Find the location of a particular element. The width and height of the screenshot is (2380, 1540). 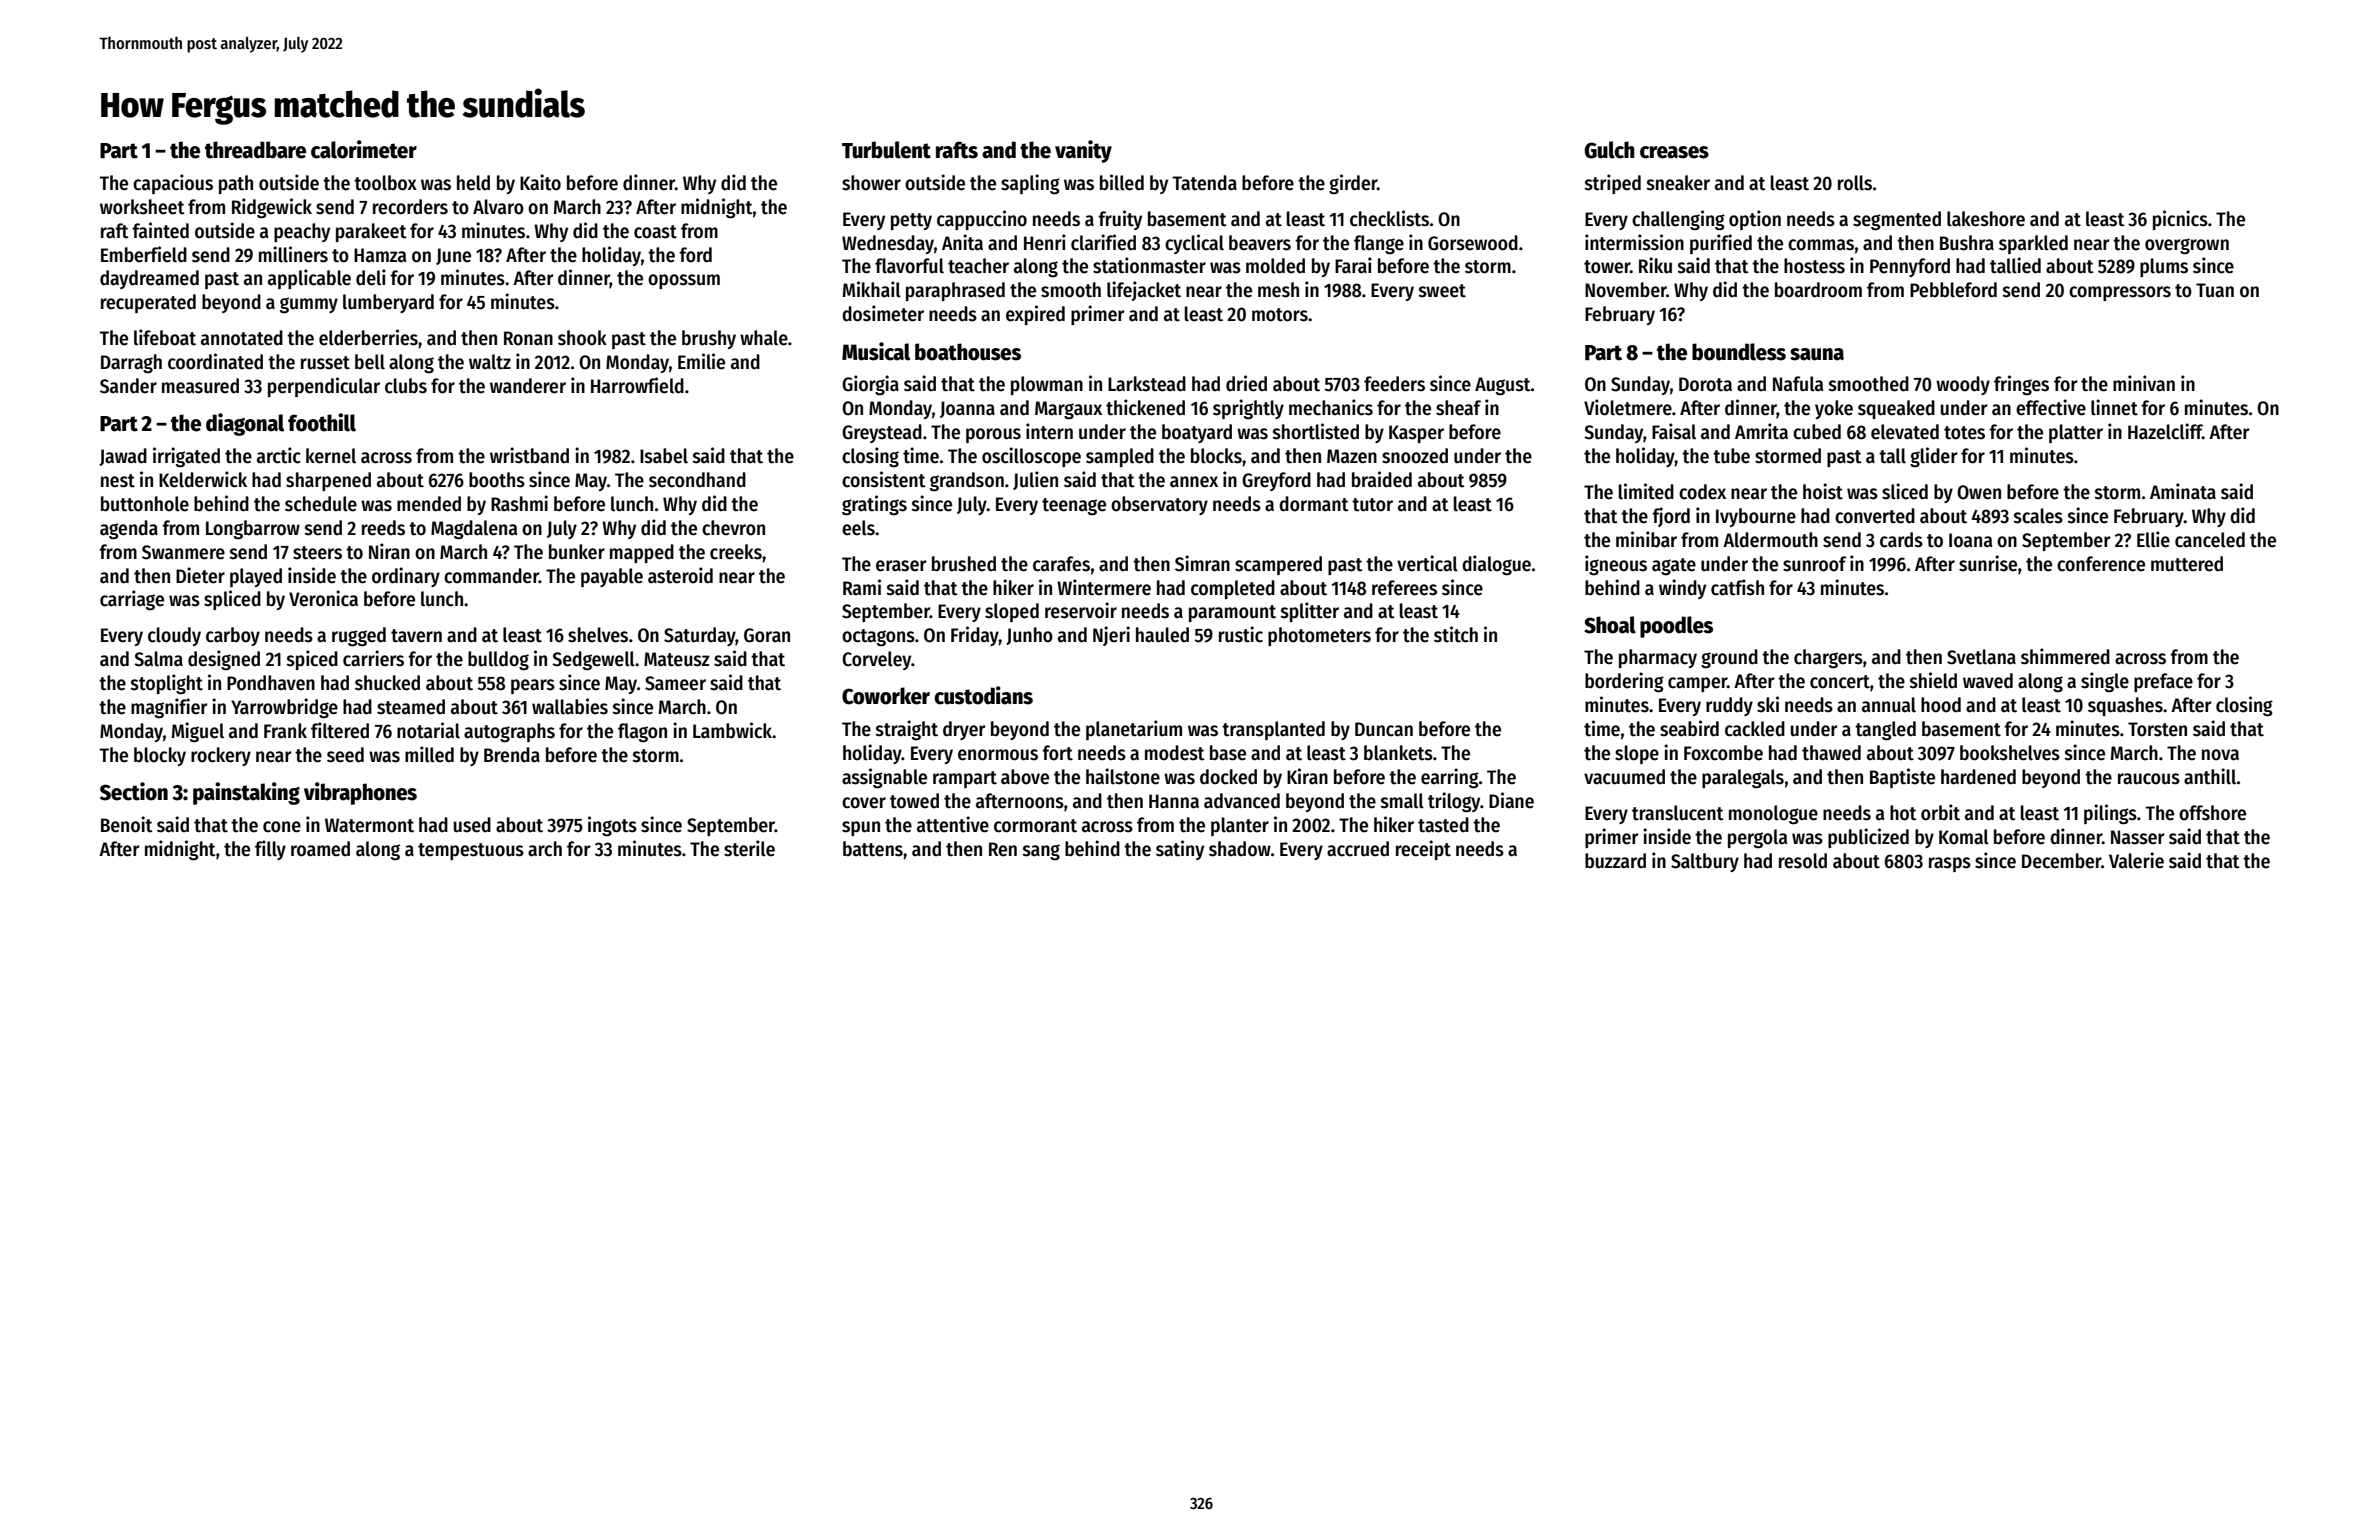

nest is located at coordinates (118, 481).
